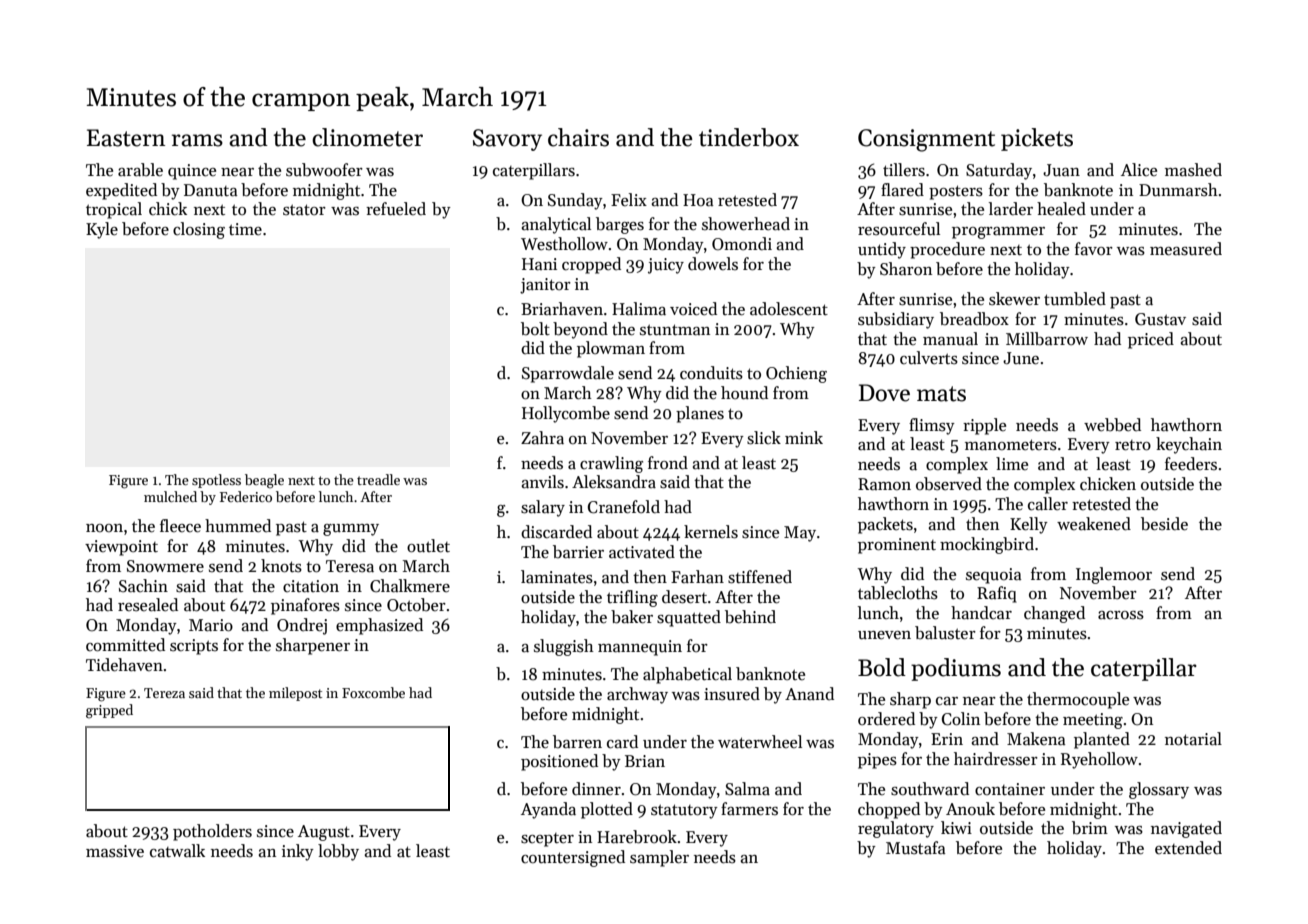 Image resolution: width=1308 pixels, height=924 pixels. What do you see at coordinates (659, 858) in the screenshot?
I see `sampler` at bounding box center [659, 858].
